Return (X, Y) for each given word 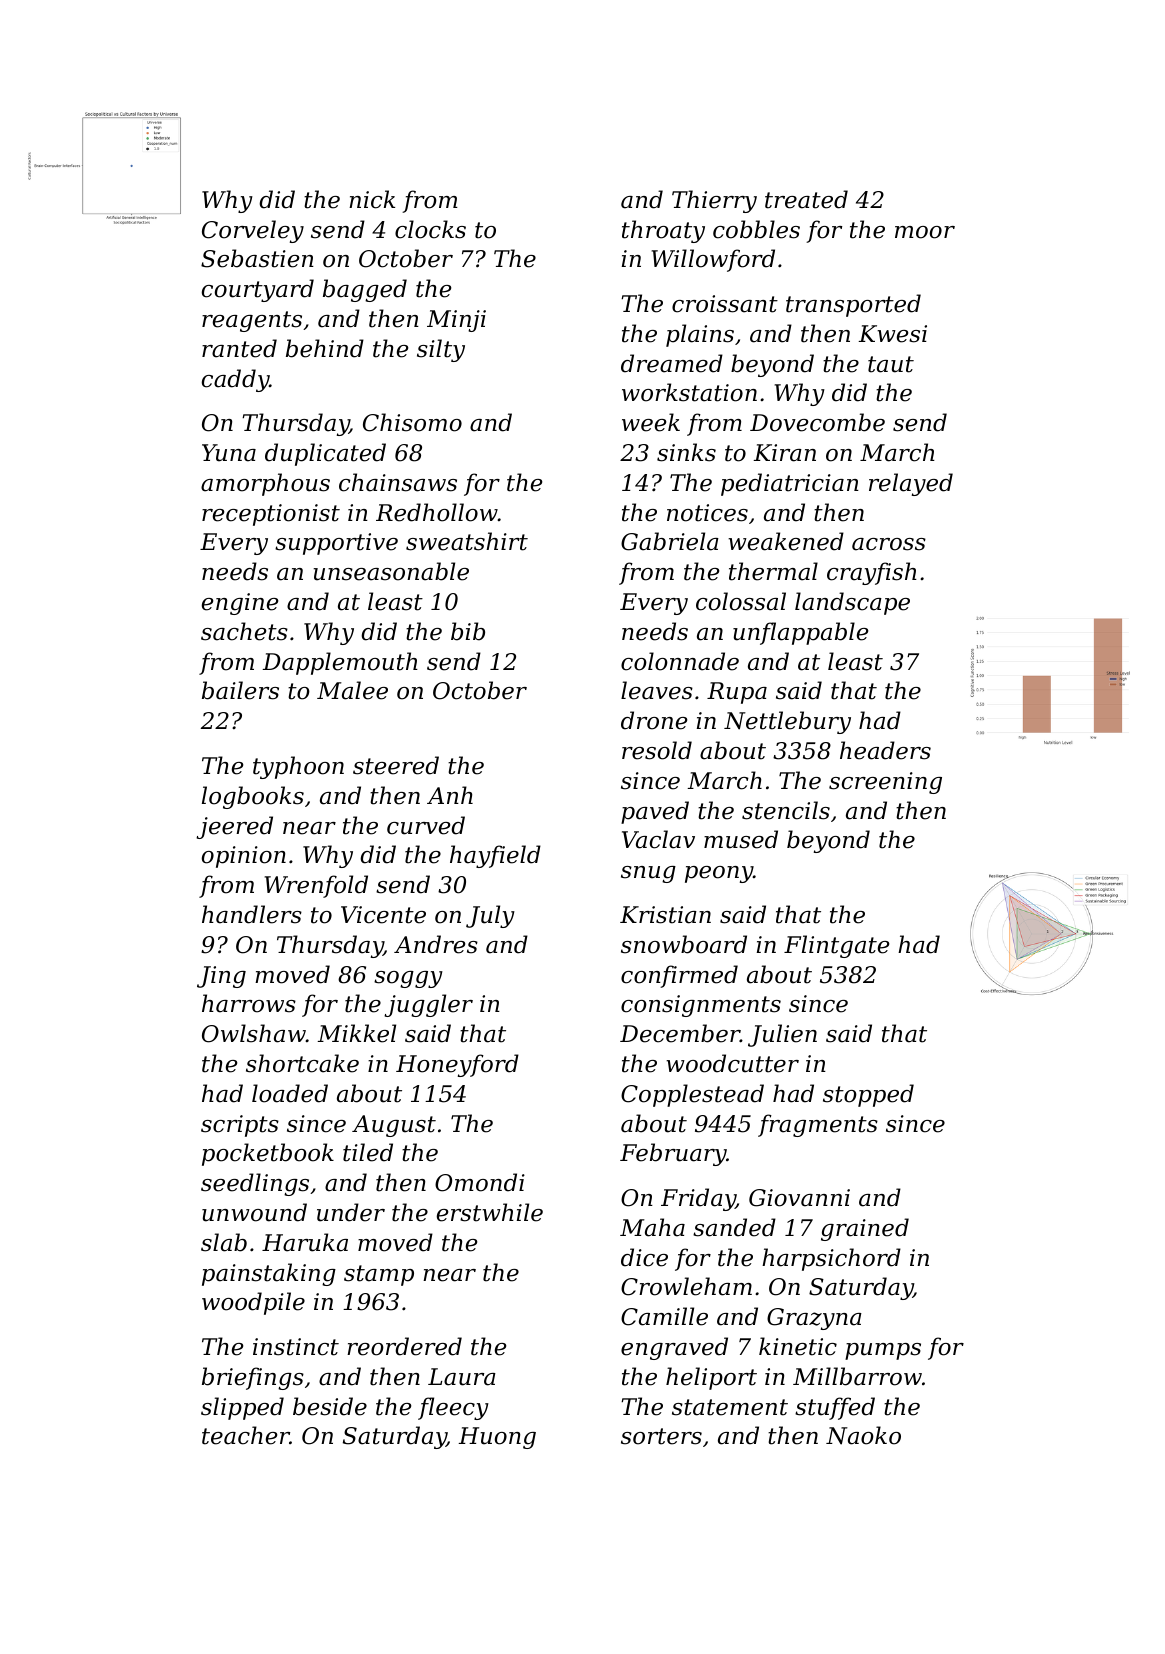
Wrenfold (316, 886)
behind (325, 348)
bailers (240, 690)
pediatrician (790, 484)
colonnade (680, 661)
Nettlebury (787, 722)
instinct (296, 1347)
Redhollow (437, 512)
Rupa (737, 693)
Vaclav (658, 839)
